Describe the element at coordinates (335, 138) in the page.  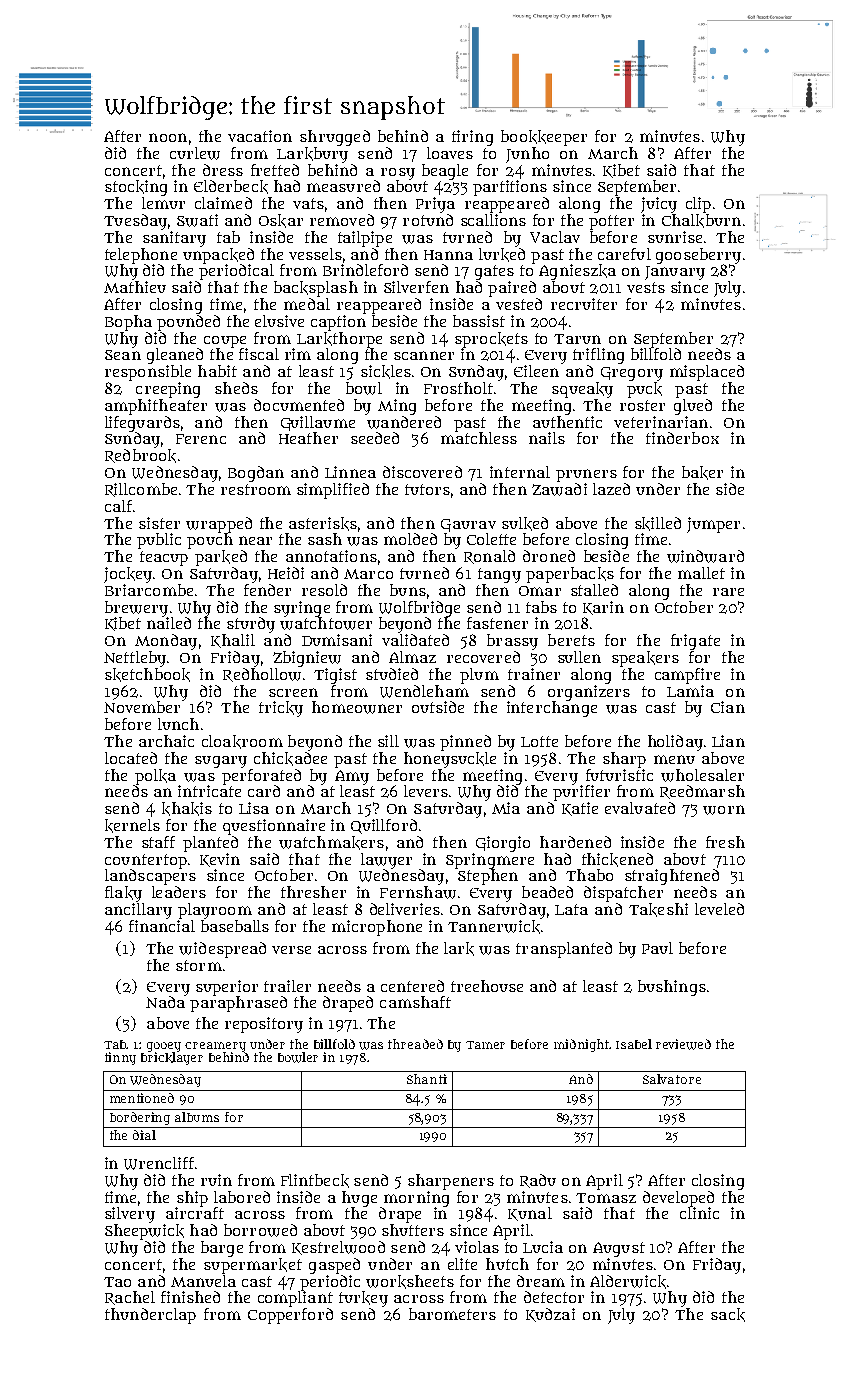
I see `shrugged` at that location.
